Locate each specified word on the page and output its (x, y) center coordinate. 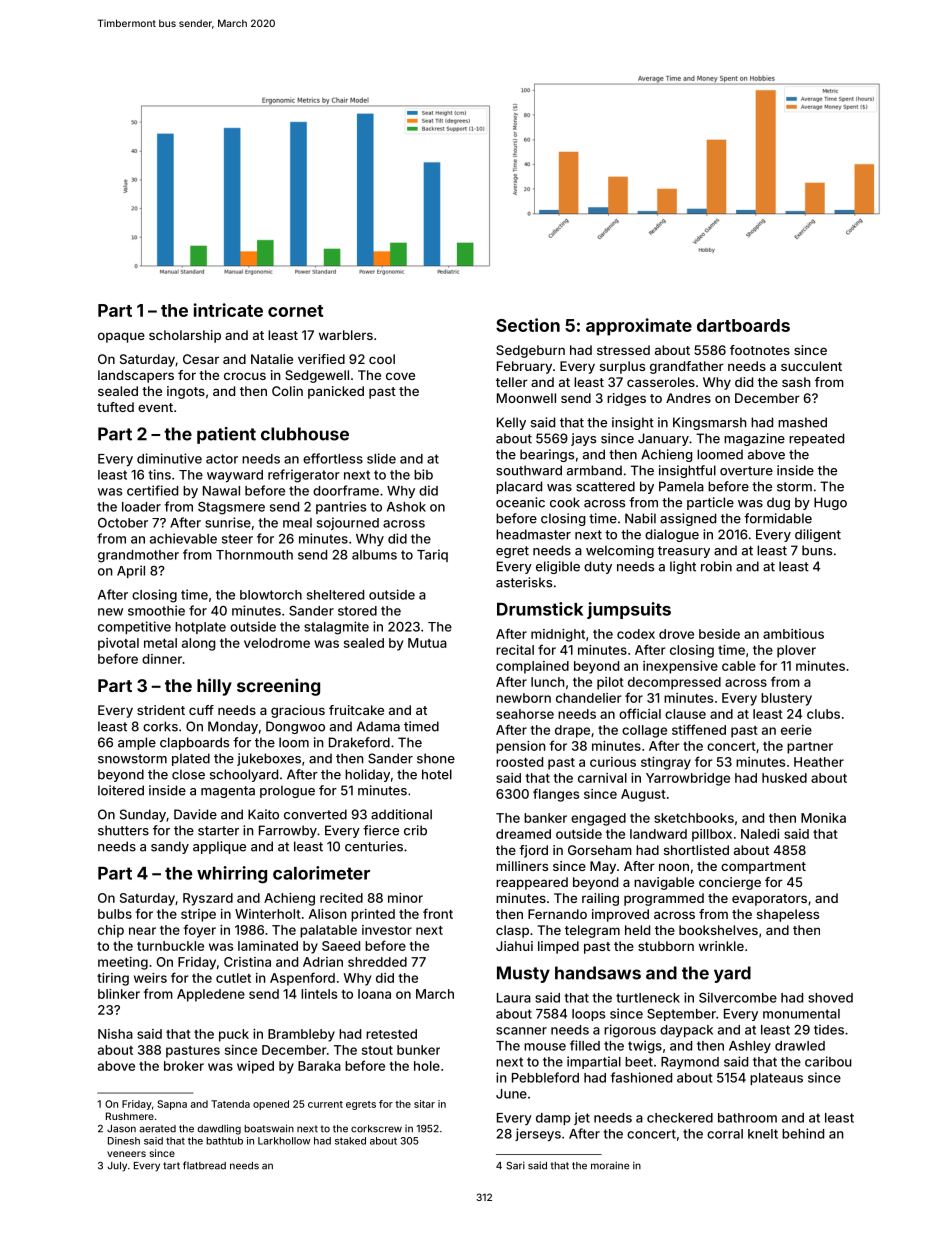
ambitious (793, 634)
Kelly (511, 423)
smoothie (156, 610)
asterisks (524, 582)
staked (350, 1141)
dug (778, 503)
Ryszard (208, 899)
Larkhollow (284, 1141)
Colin (287, 391)
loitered (121, 790)
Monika (823, 818)
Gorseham (600, 850)
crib (415, 830)
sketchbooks (694, 818)
